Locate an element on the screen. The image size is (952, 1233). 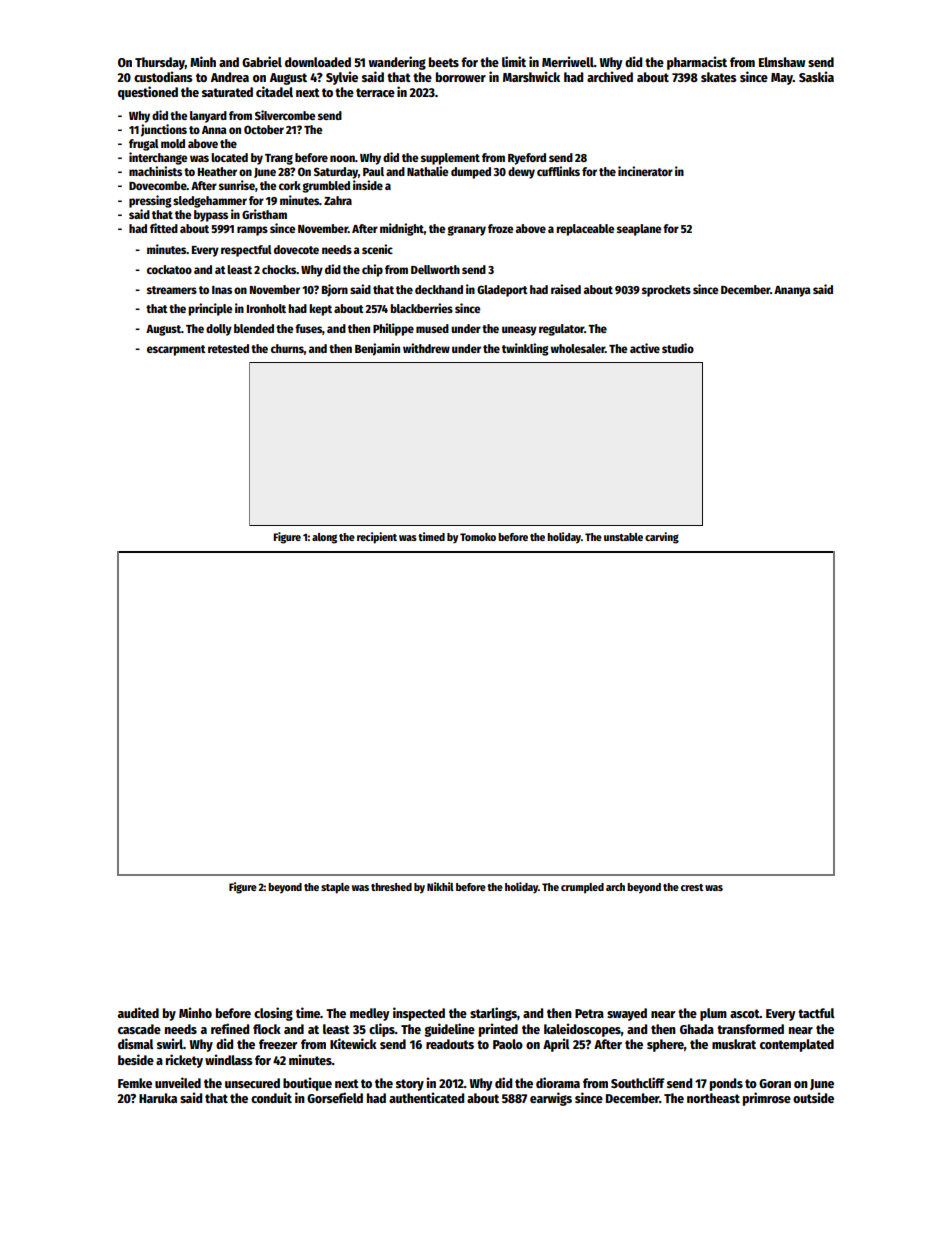
seaplane is located at coordinates (639, 230).
